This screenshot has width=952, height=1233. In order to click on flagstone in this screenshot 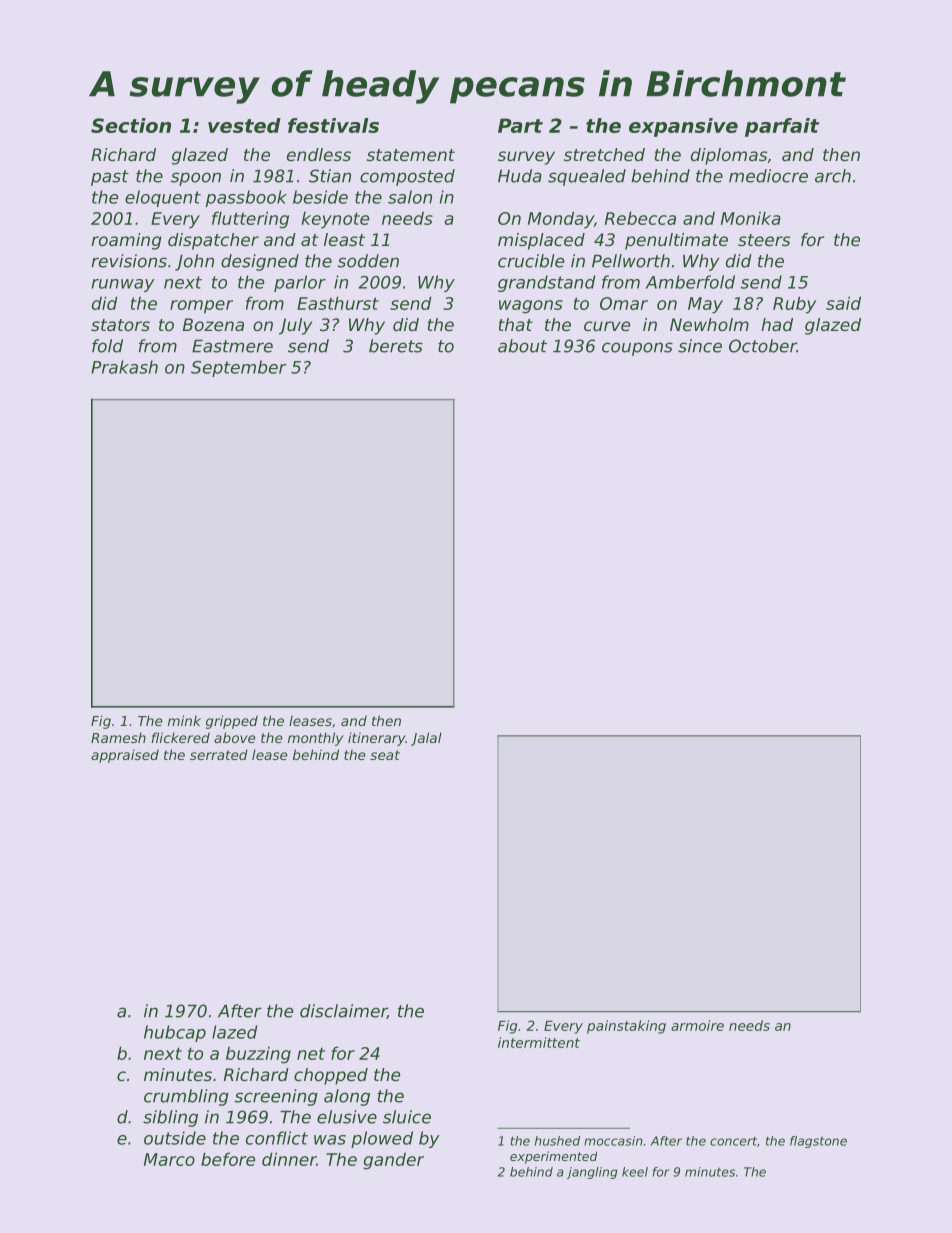, I will do `click(818, 1142)`.
